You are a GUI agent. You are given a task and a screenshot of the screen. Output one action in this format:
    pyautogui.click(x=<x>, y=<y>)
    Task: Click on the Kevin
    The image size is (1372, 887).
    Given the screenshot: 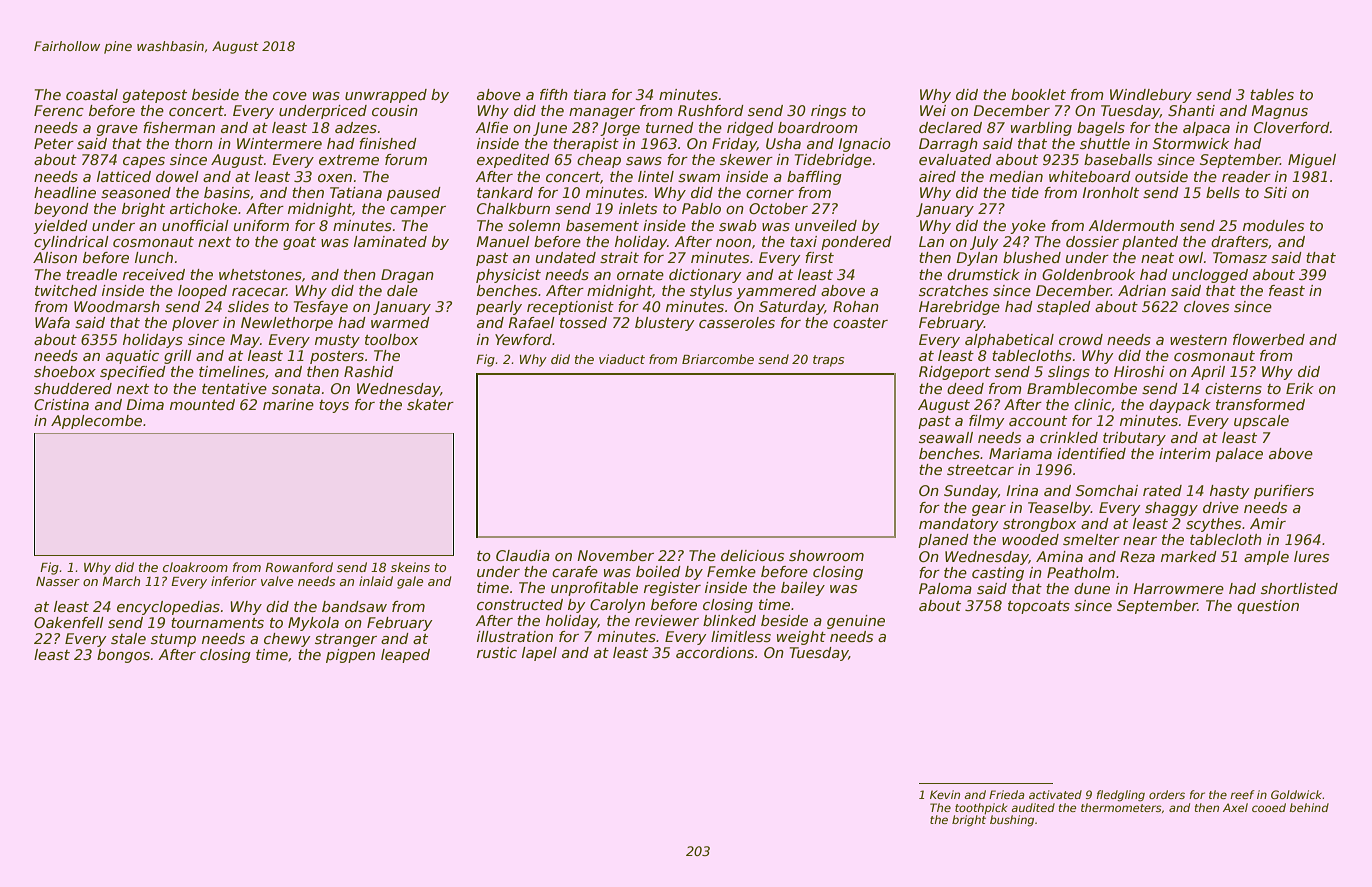 What is the action you would take?
    pyautogui.click(x=945, y=794)
